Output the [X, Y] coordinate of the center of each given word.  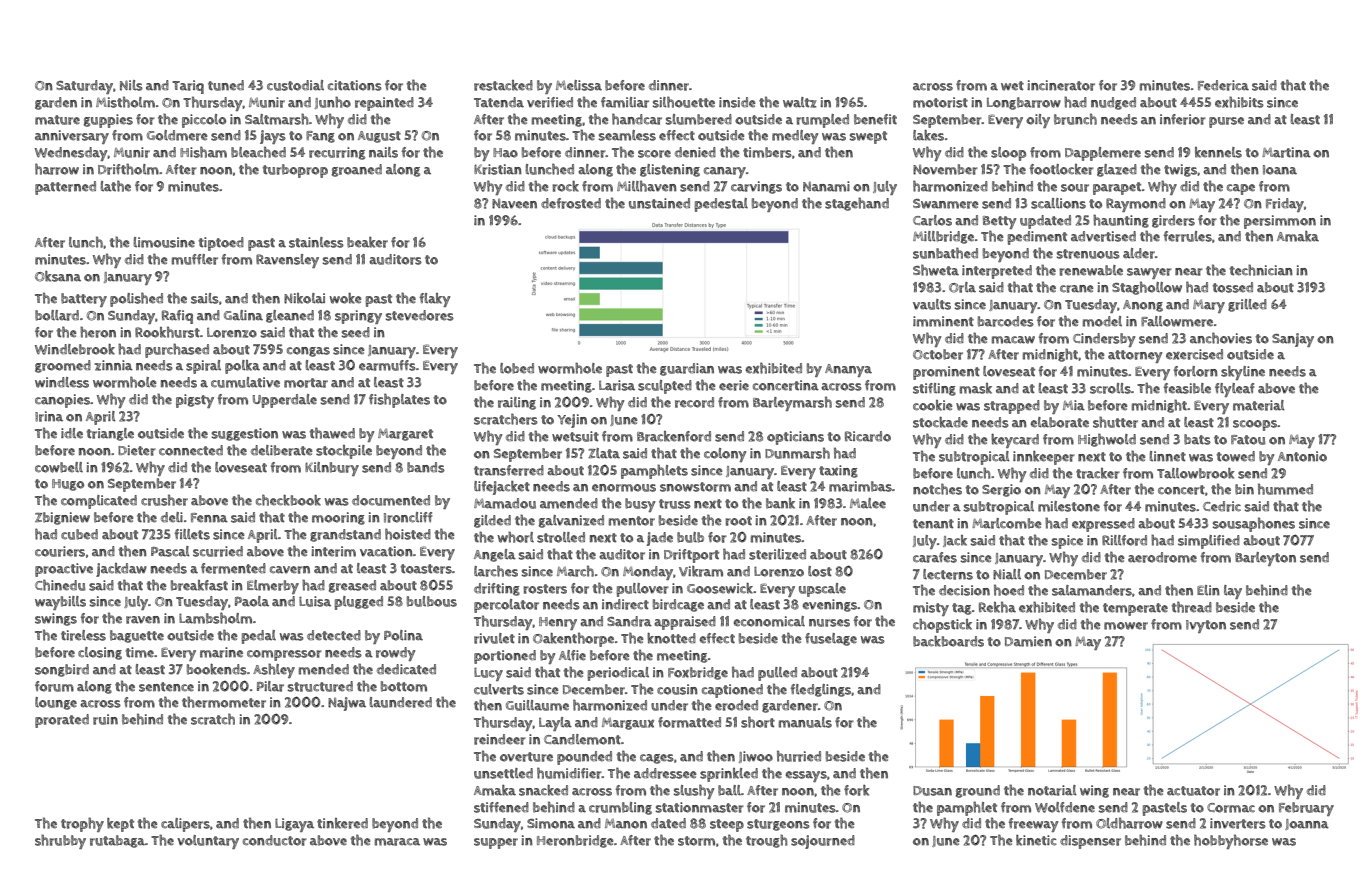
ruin [105, 719]
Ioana [1280, 170]
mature [57, 120]
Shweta [936, 270]
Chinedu [60, 585]
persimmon [1280, 222]
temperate [1135, 609]
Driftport [691, 556]
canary [725, 172]
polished [136, 299]
